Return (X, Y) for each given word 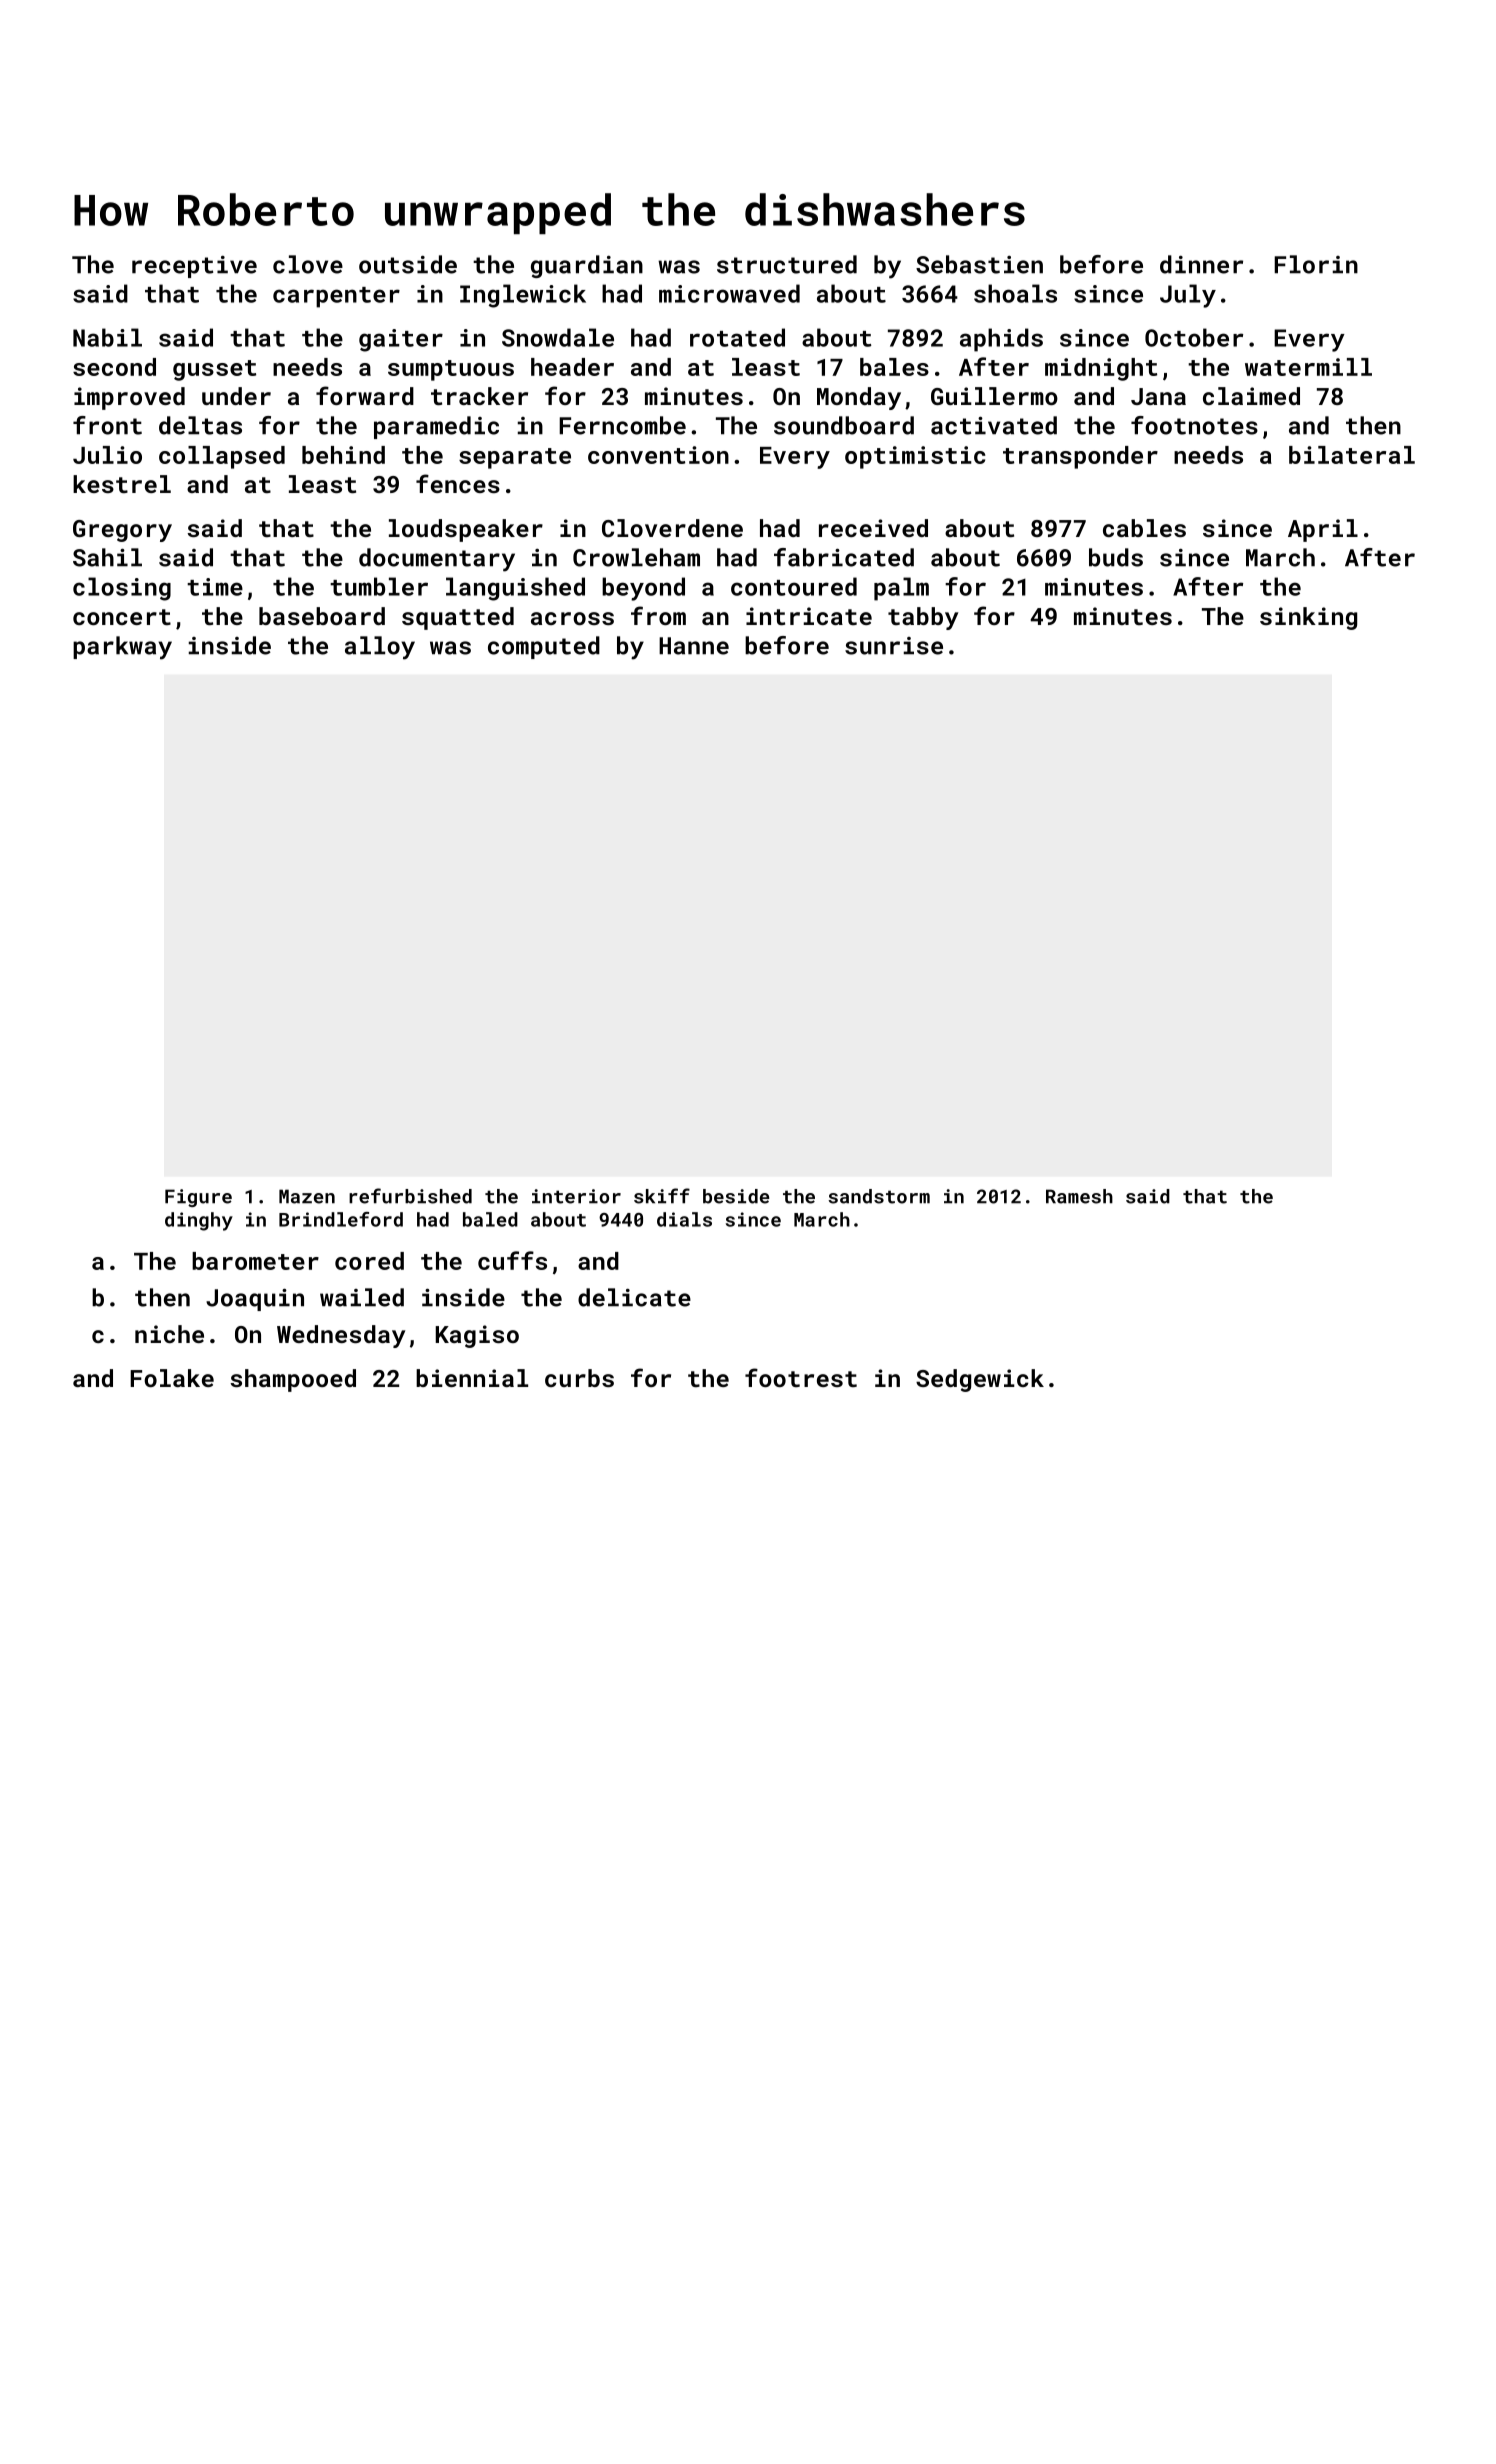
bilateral (1352, 455)
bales (894, 367)
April (1323, 530)
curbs (579, 1378)
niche (169, 1334)
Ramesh (1079, 1196)
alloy (380, 648)
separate (515, 458)
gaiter (401, 340)
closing (122, 589)
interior (576, 1196)
